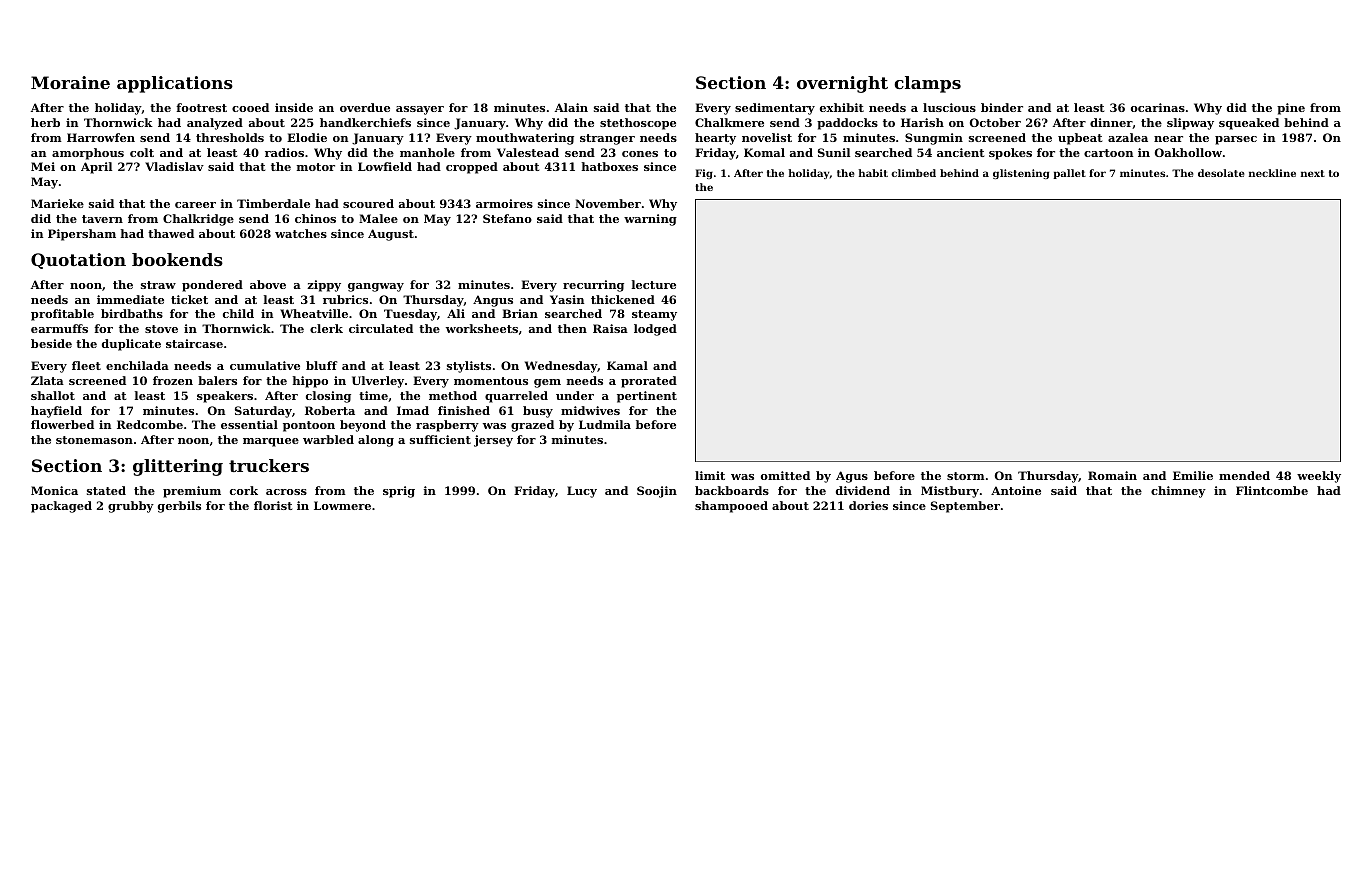 The height and width of the image is (887, 1372). What do you see at coordinates (654, 315) in the image?
I see `steamy` at bounding box center [654, 315].
